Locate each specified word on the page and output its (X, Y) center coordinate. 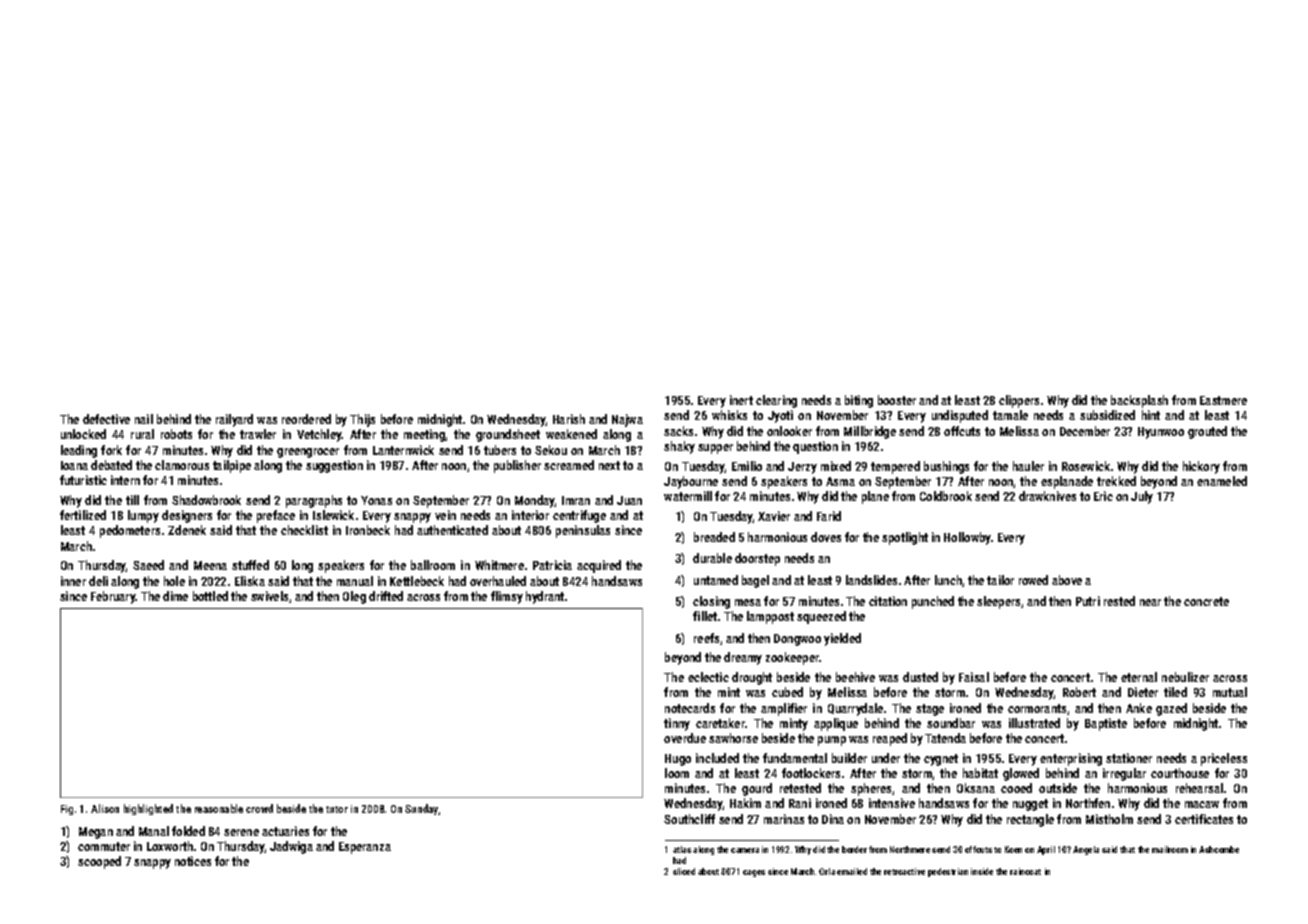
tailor (1000, 580)
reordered (306, 419)
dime (175, 596)
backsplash (1139, 401)
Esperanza (365, 848)
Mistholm (1109, 819)
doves (826, 537)
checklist (304, 530)
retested (800, 788)
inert (741, 400)
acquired (599, 566)
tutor (337, 809)
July (1142, 497)
